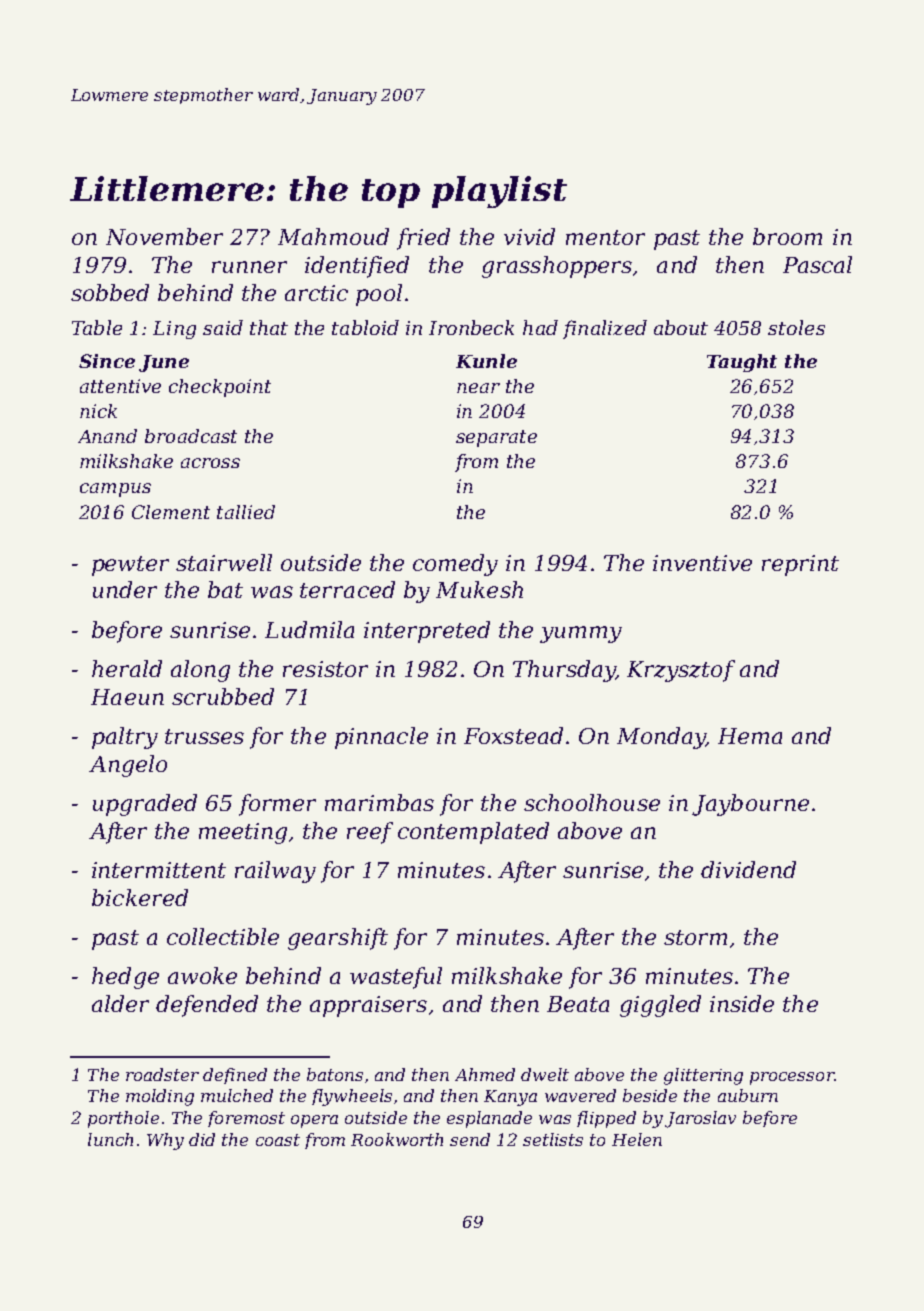  Describe the element at coordinates (357, 267) in the page. I see `identified` at that location.
